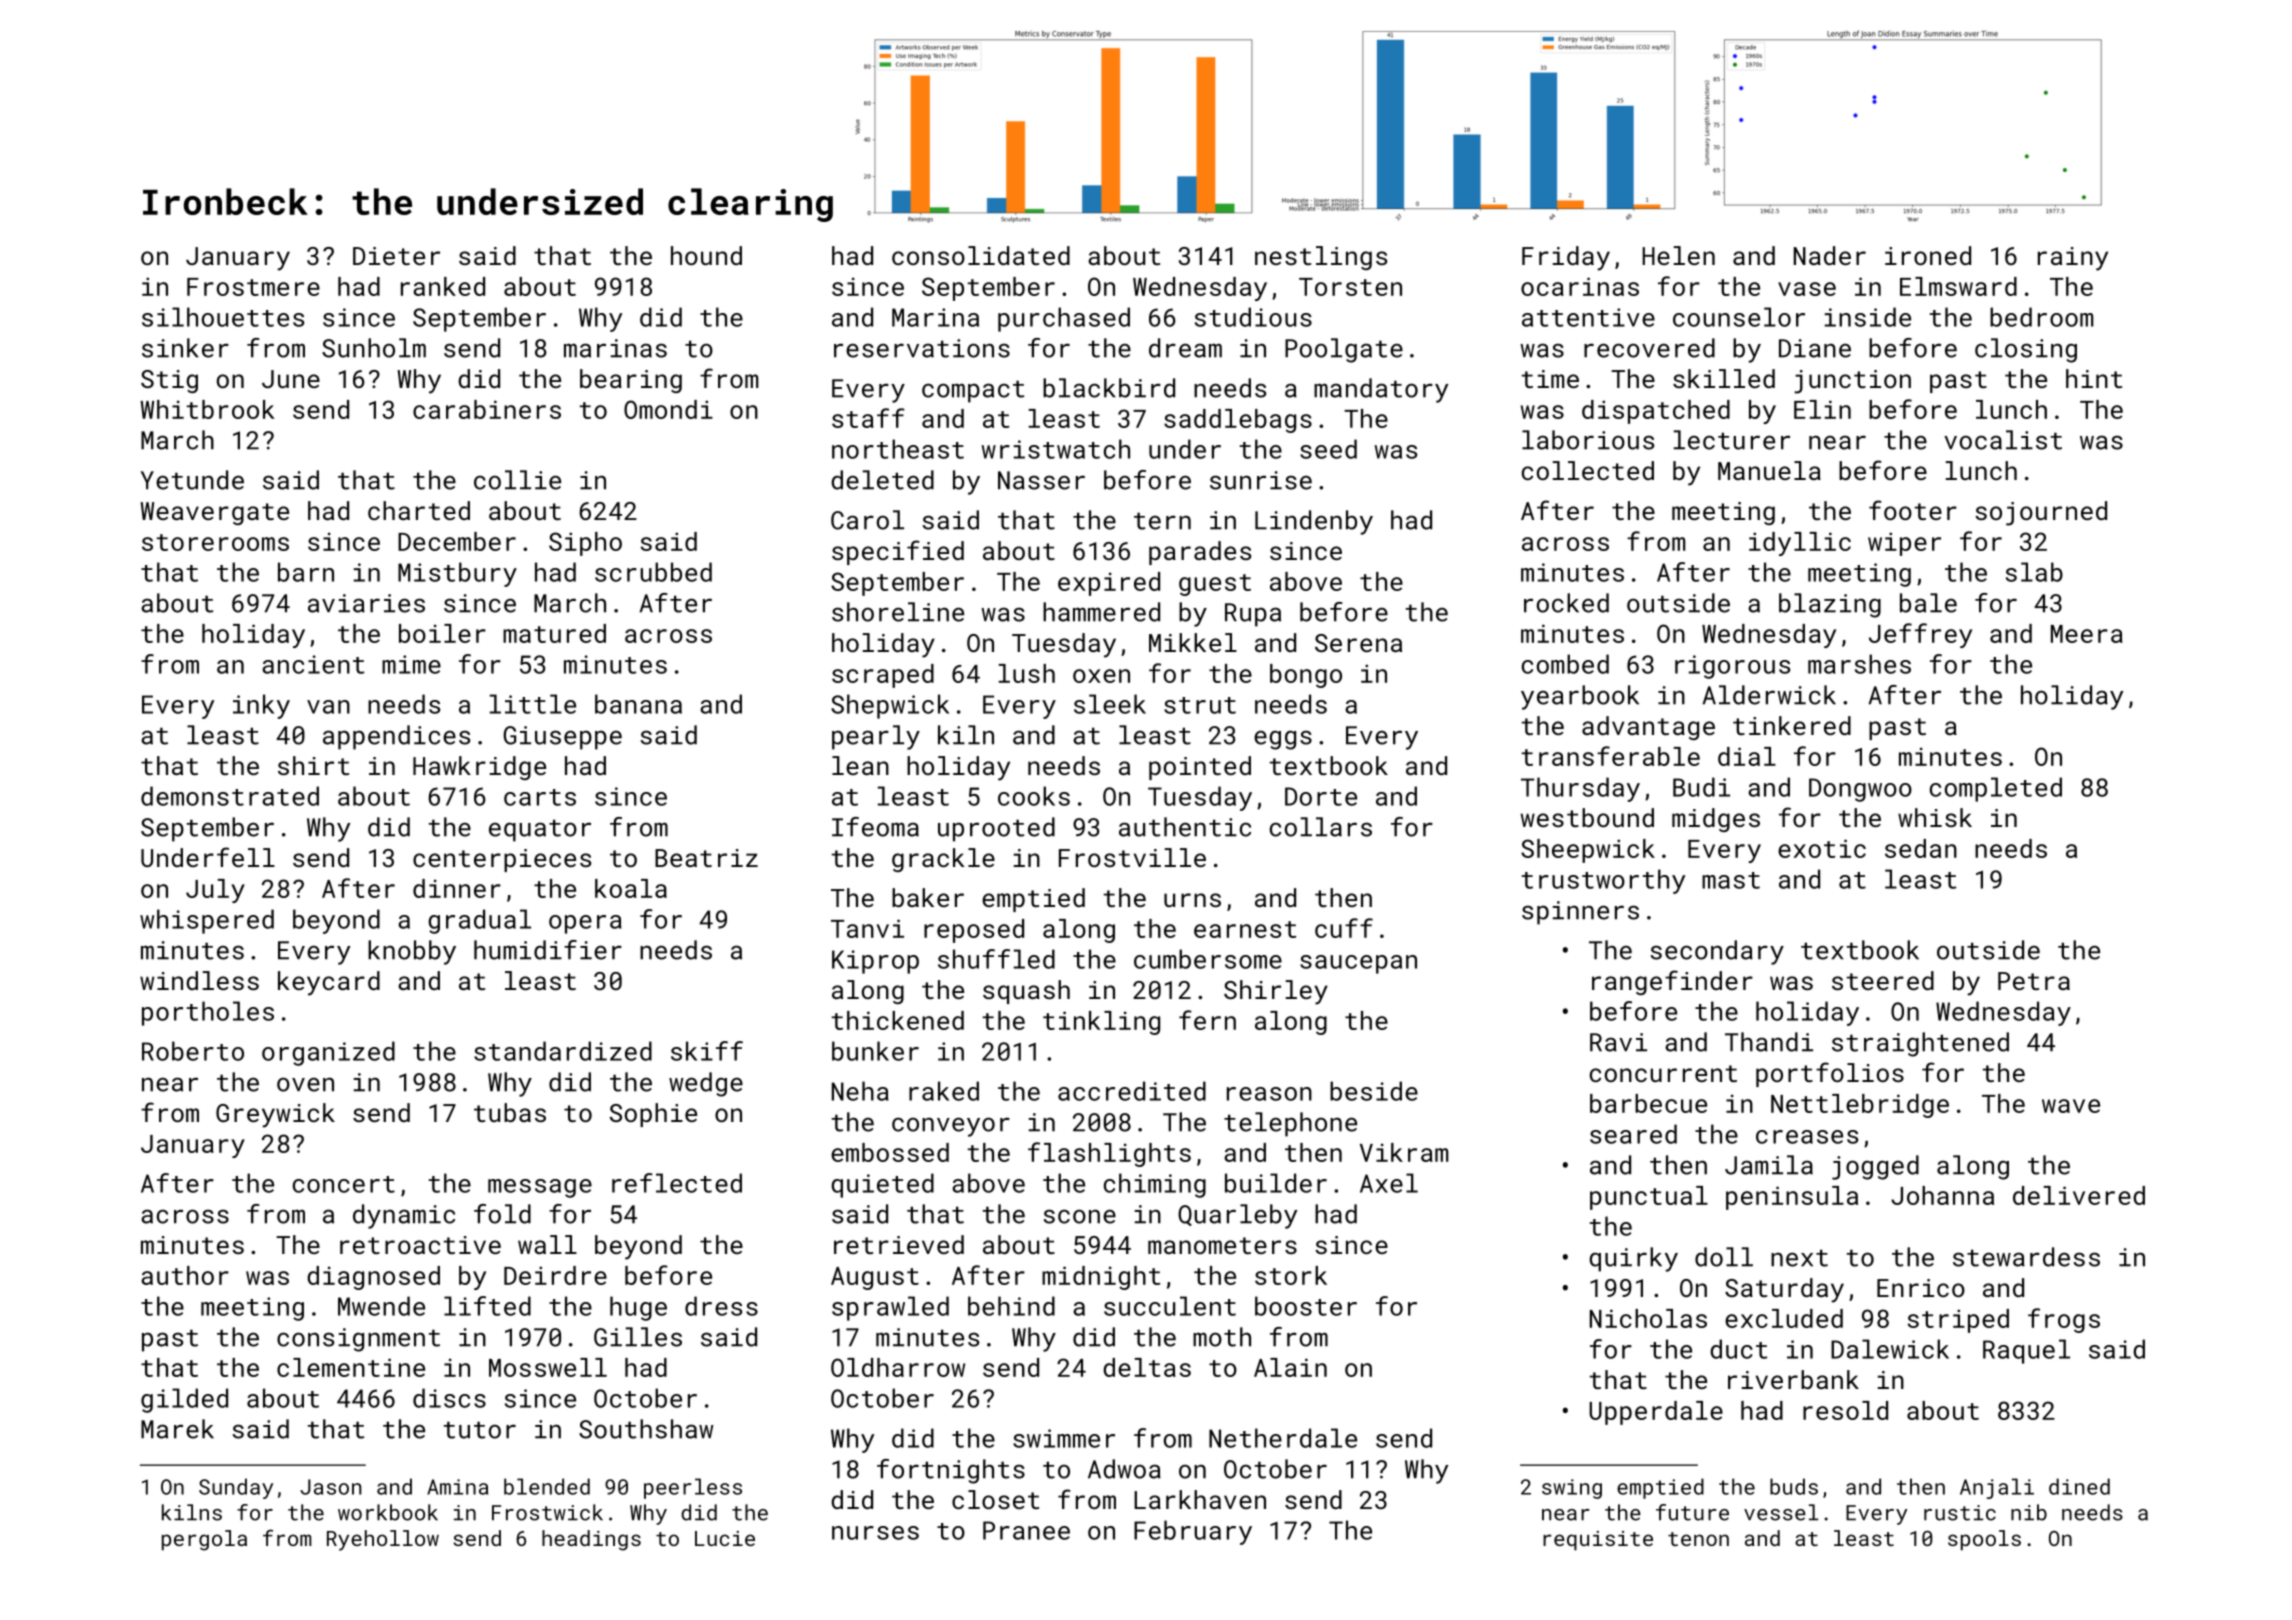 The image size is (2292, 1620). I want to click on Jason, so click(330, 1487).
